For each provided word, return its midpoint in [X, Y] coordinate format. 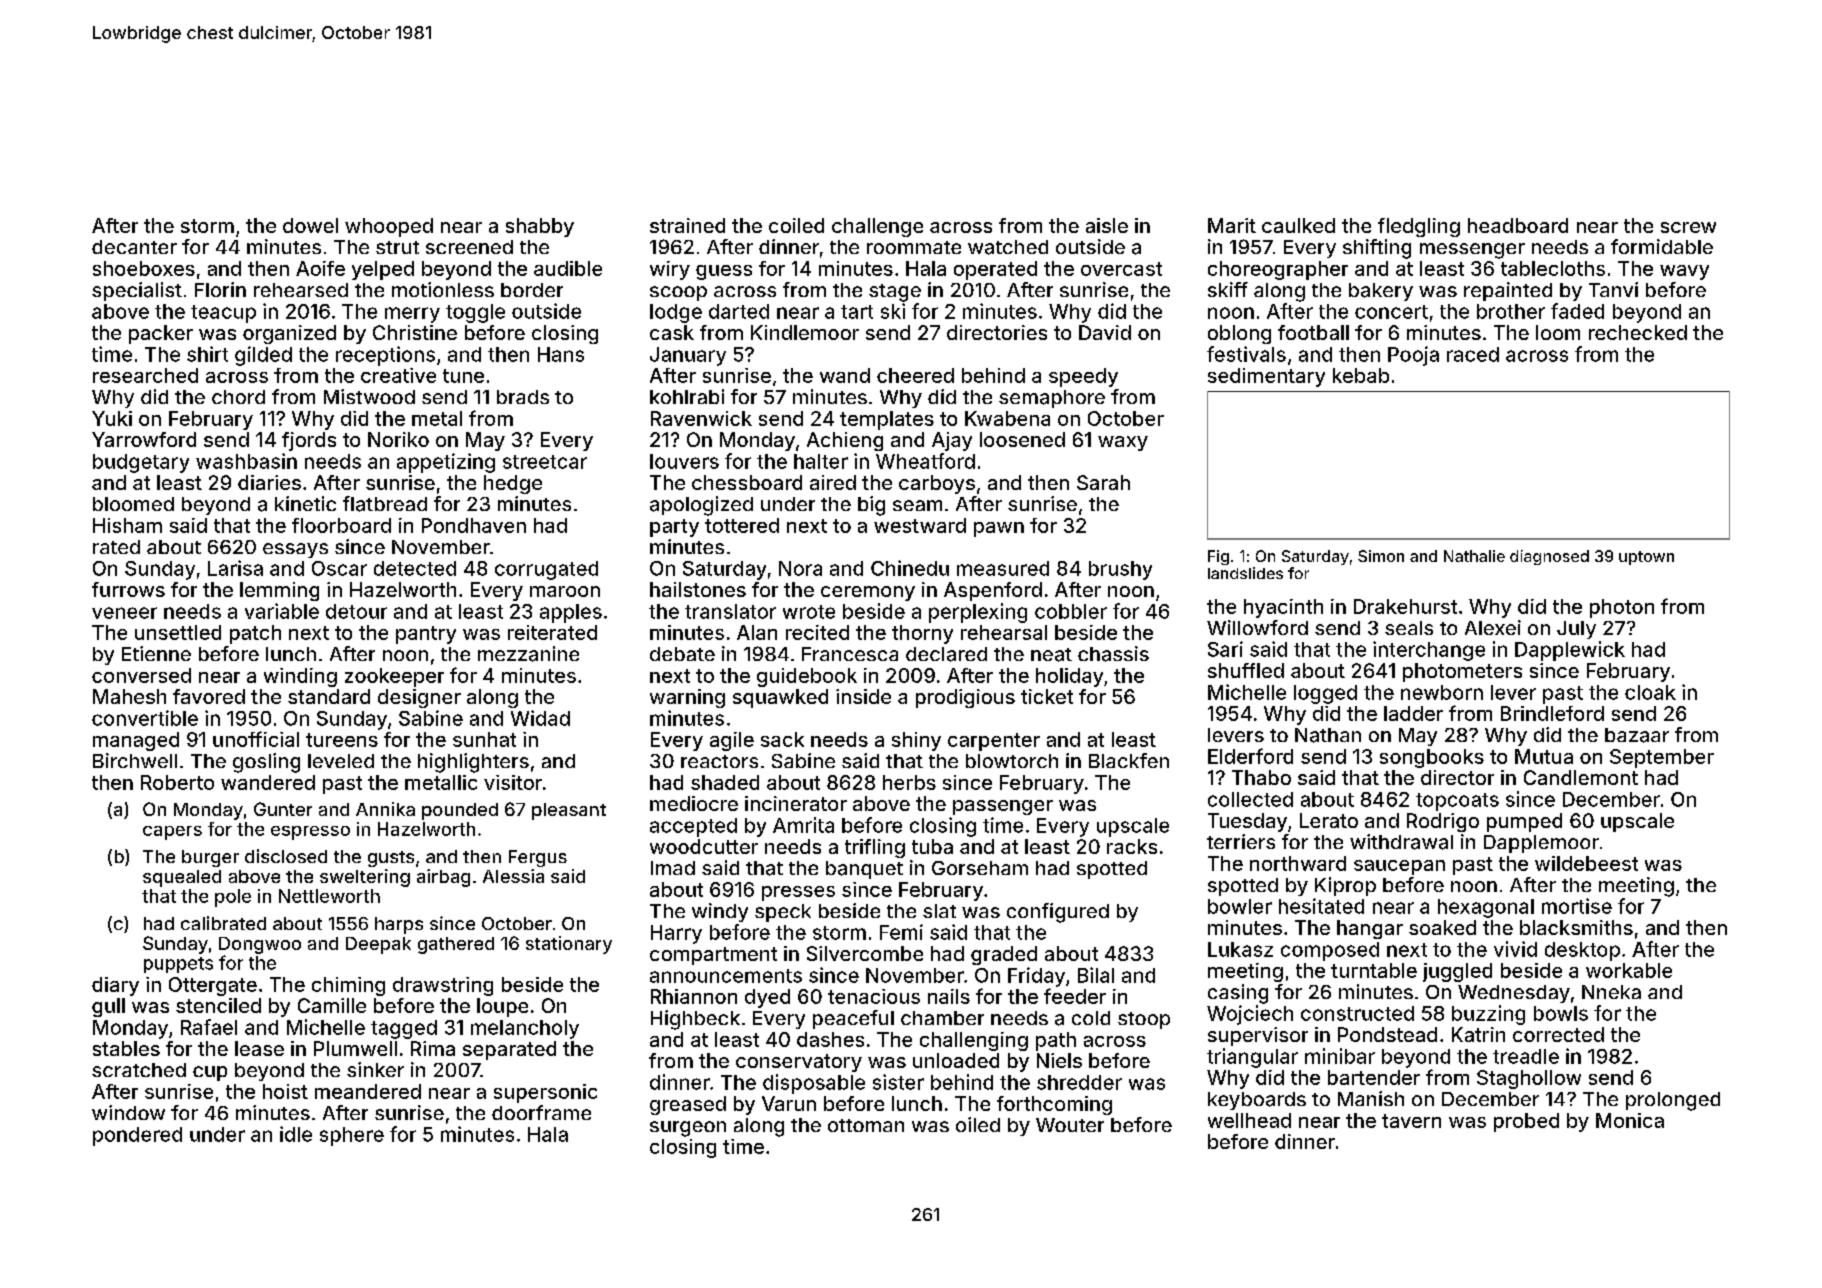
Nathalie [1474, 556]
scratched [139, 1070]
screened [469, 247]
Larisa [235, 568]
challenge [877, 227]
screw [1688, 227]
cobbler [1071, 611]
